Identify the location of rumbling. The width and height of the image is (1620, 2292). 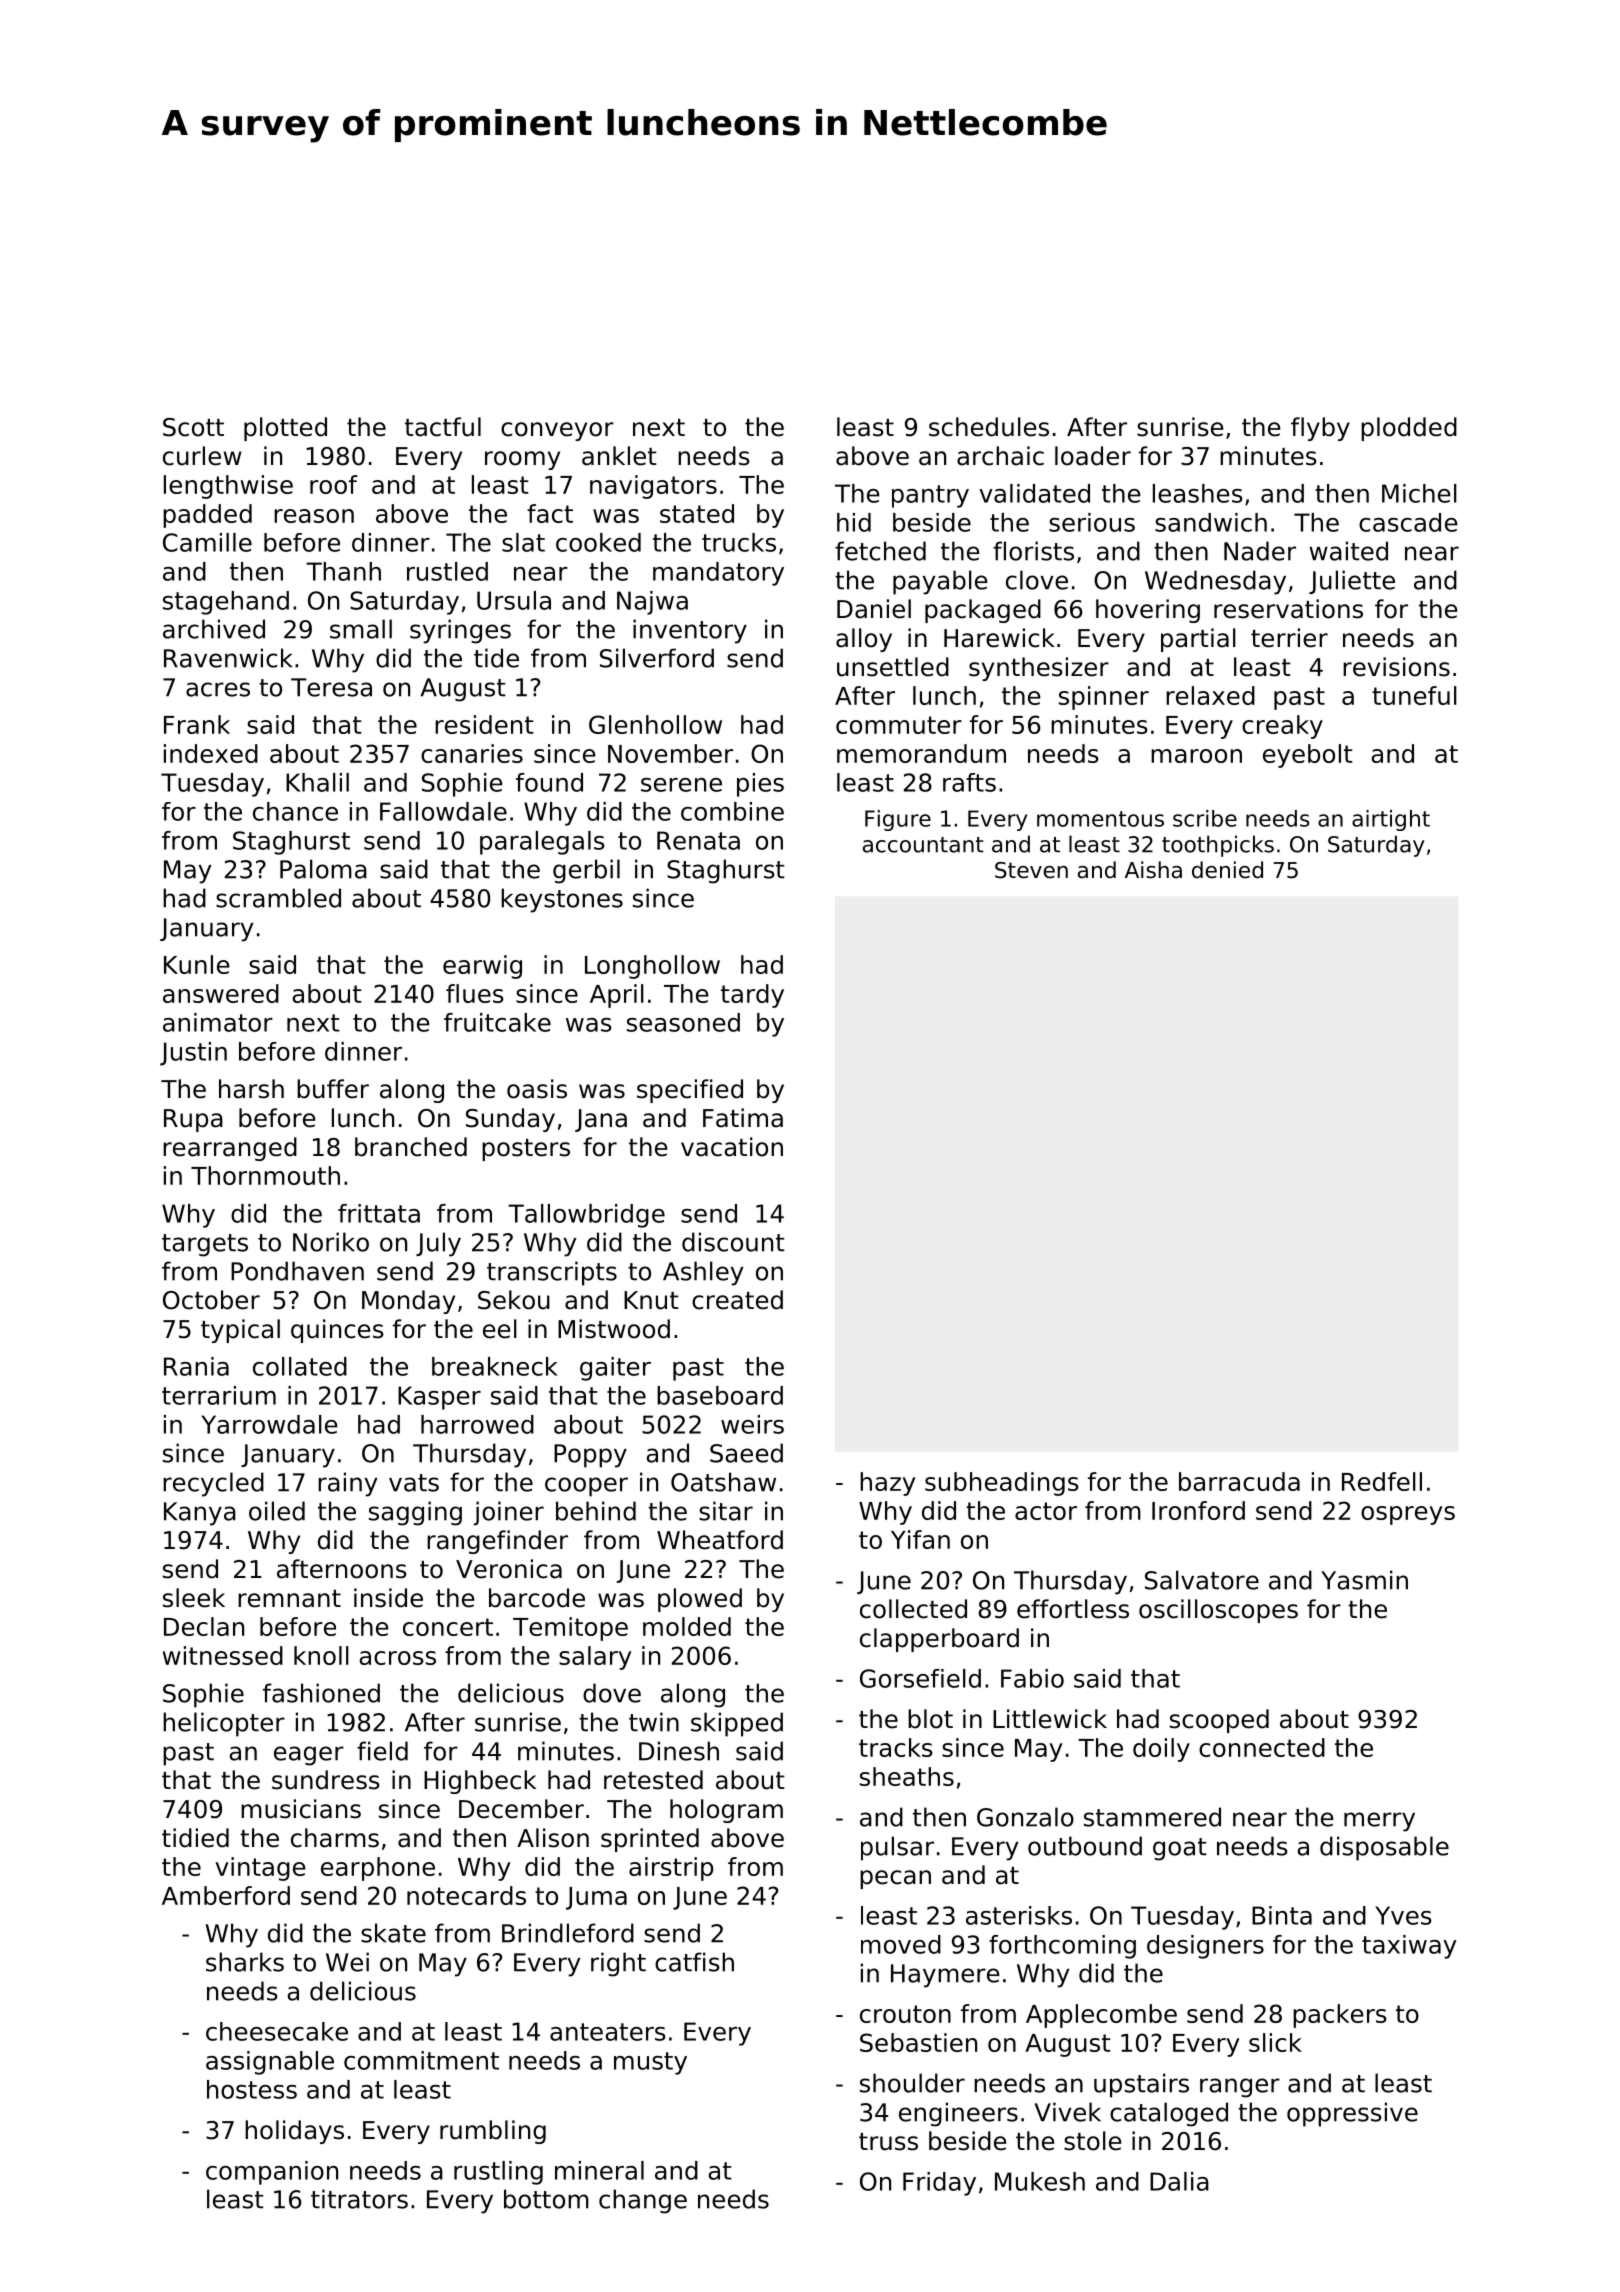
(493, 2132).
